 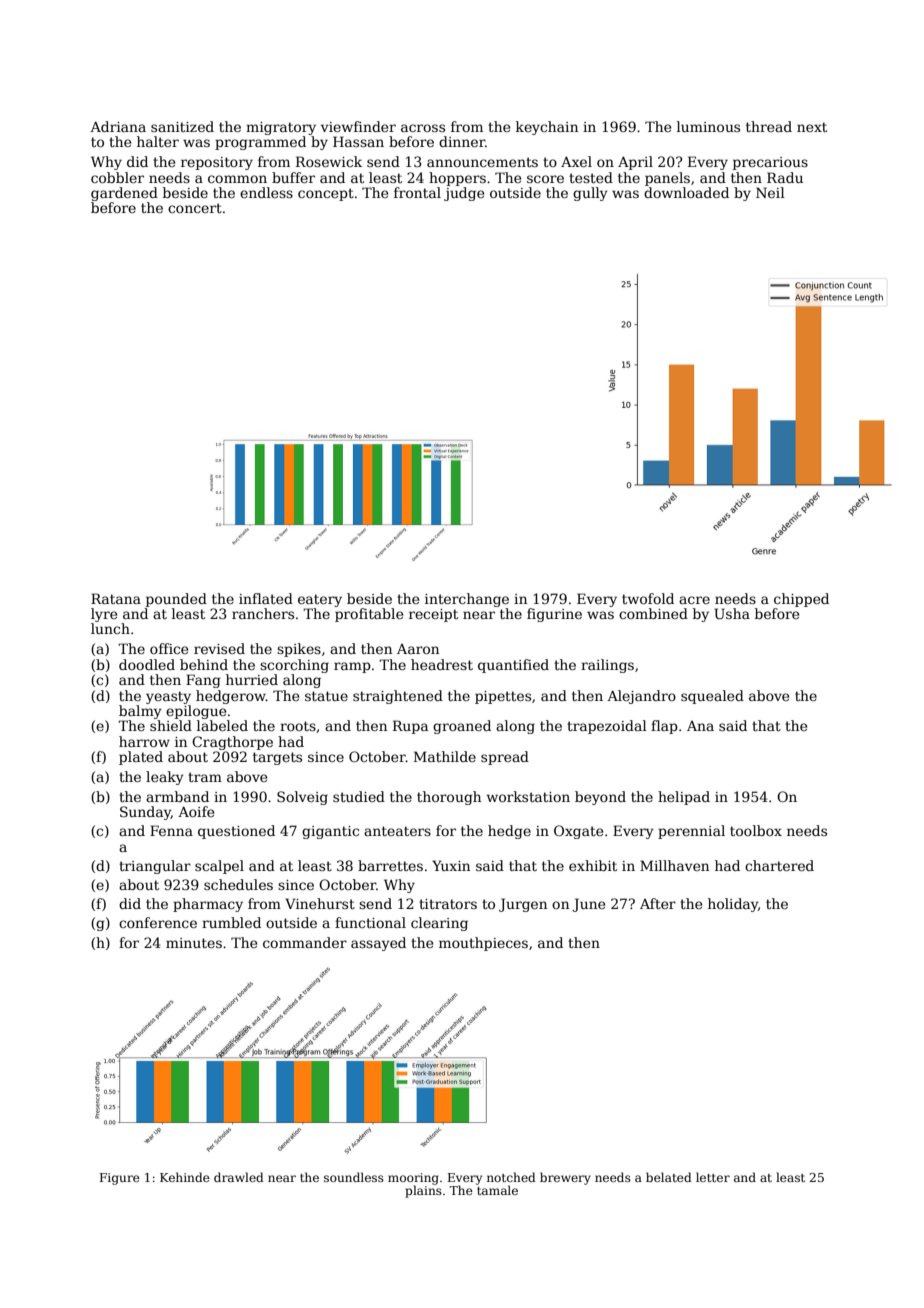 I want to click on next, so click(x=812, y=127).
